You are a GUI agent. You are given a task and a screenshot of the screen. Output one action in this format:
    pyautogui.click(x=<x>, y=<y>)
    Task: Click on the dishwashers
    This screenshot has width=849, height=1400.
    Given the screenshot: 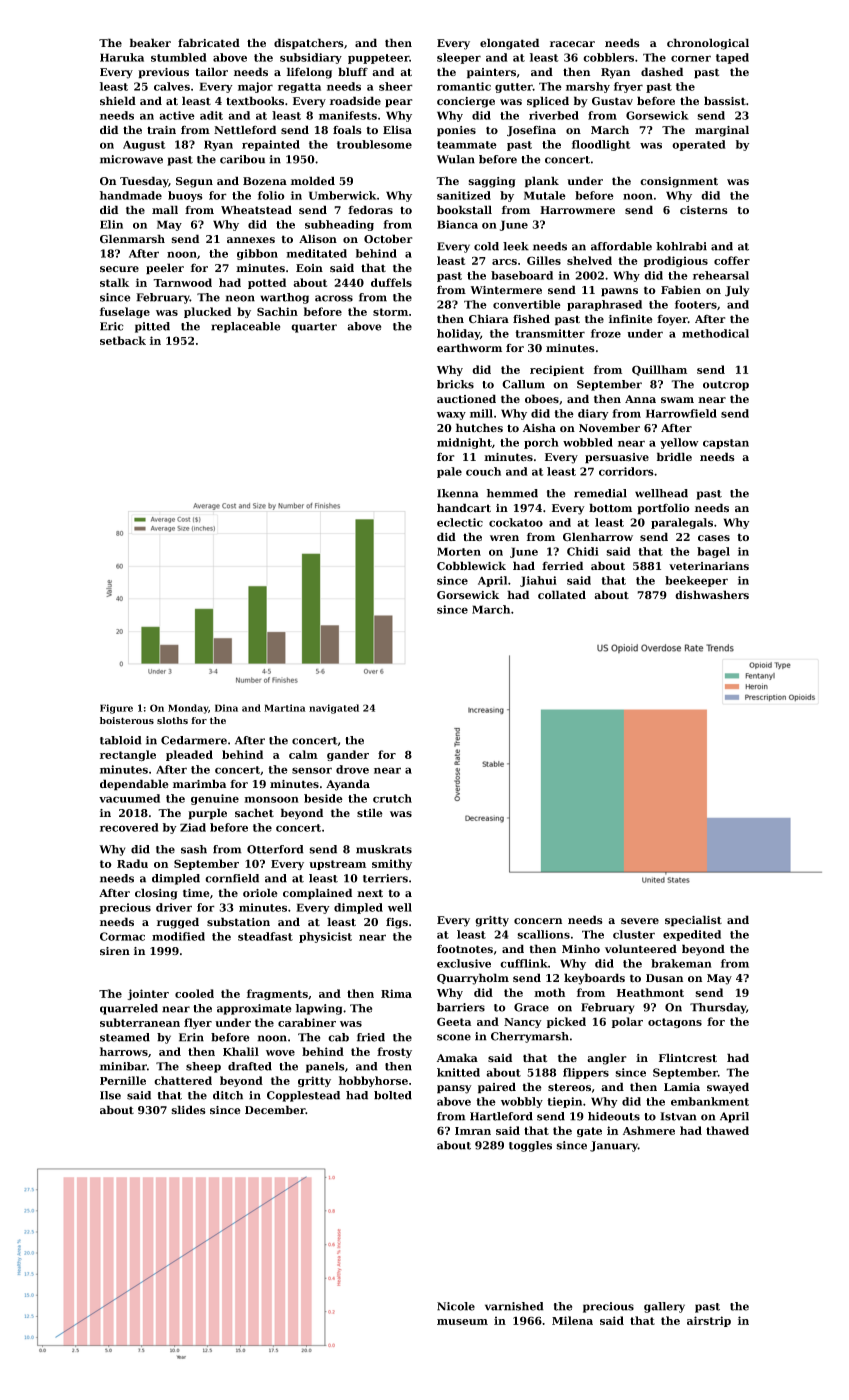 What is the action you would take?
    pyautogui.click(x=712, y=595)
